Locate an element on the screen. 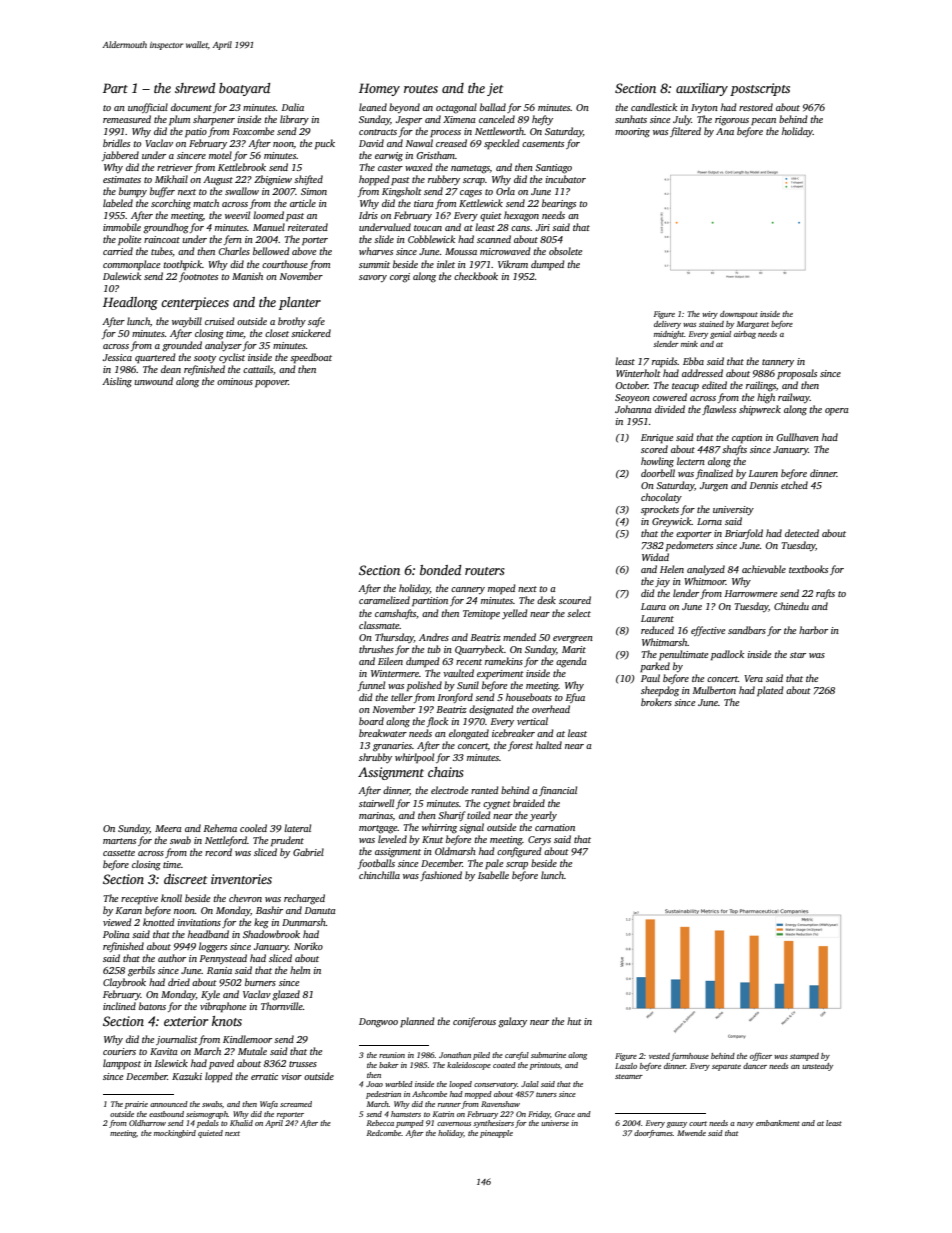  routes is located at coordinates (421, 89).
